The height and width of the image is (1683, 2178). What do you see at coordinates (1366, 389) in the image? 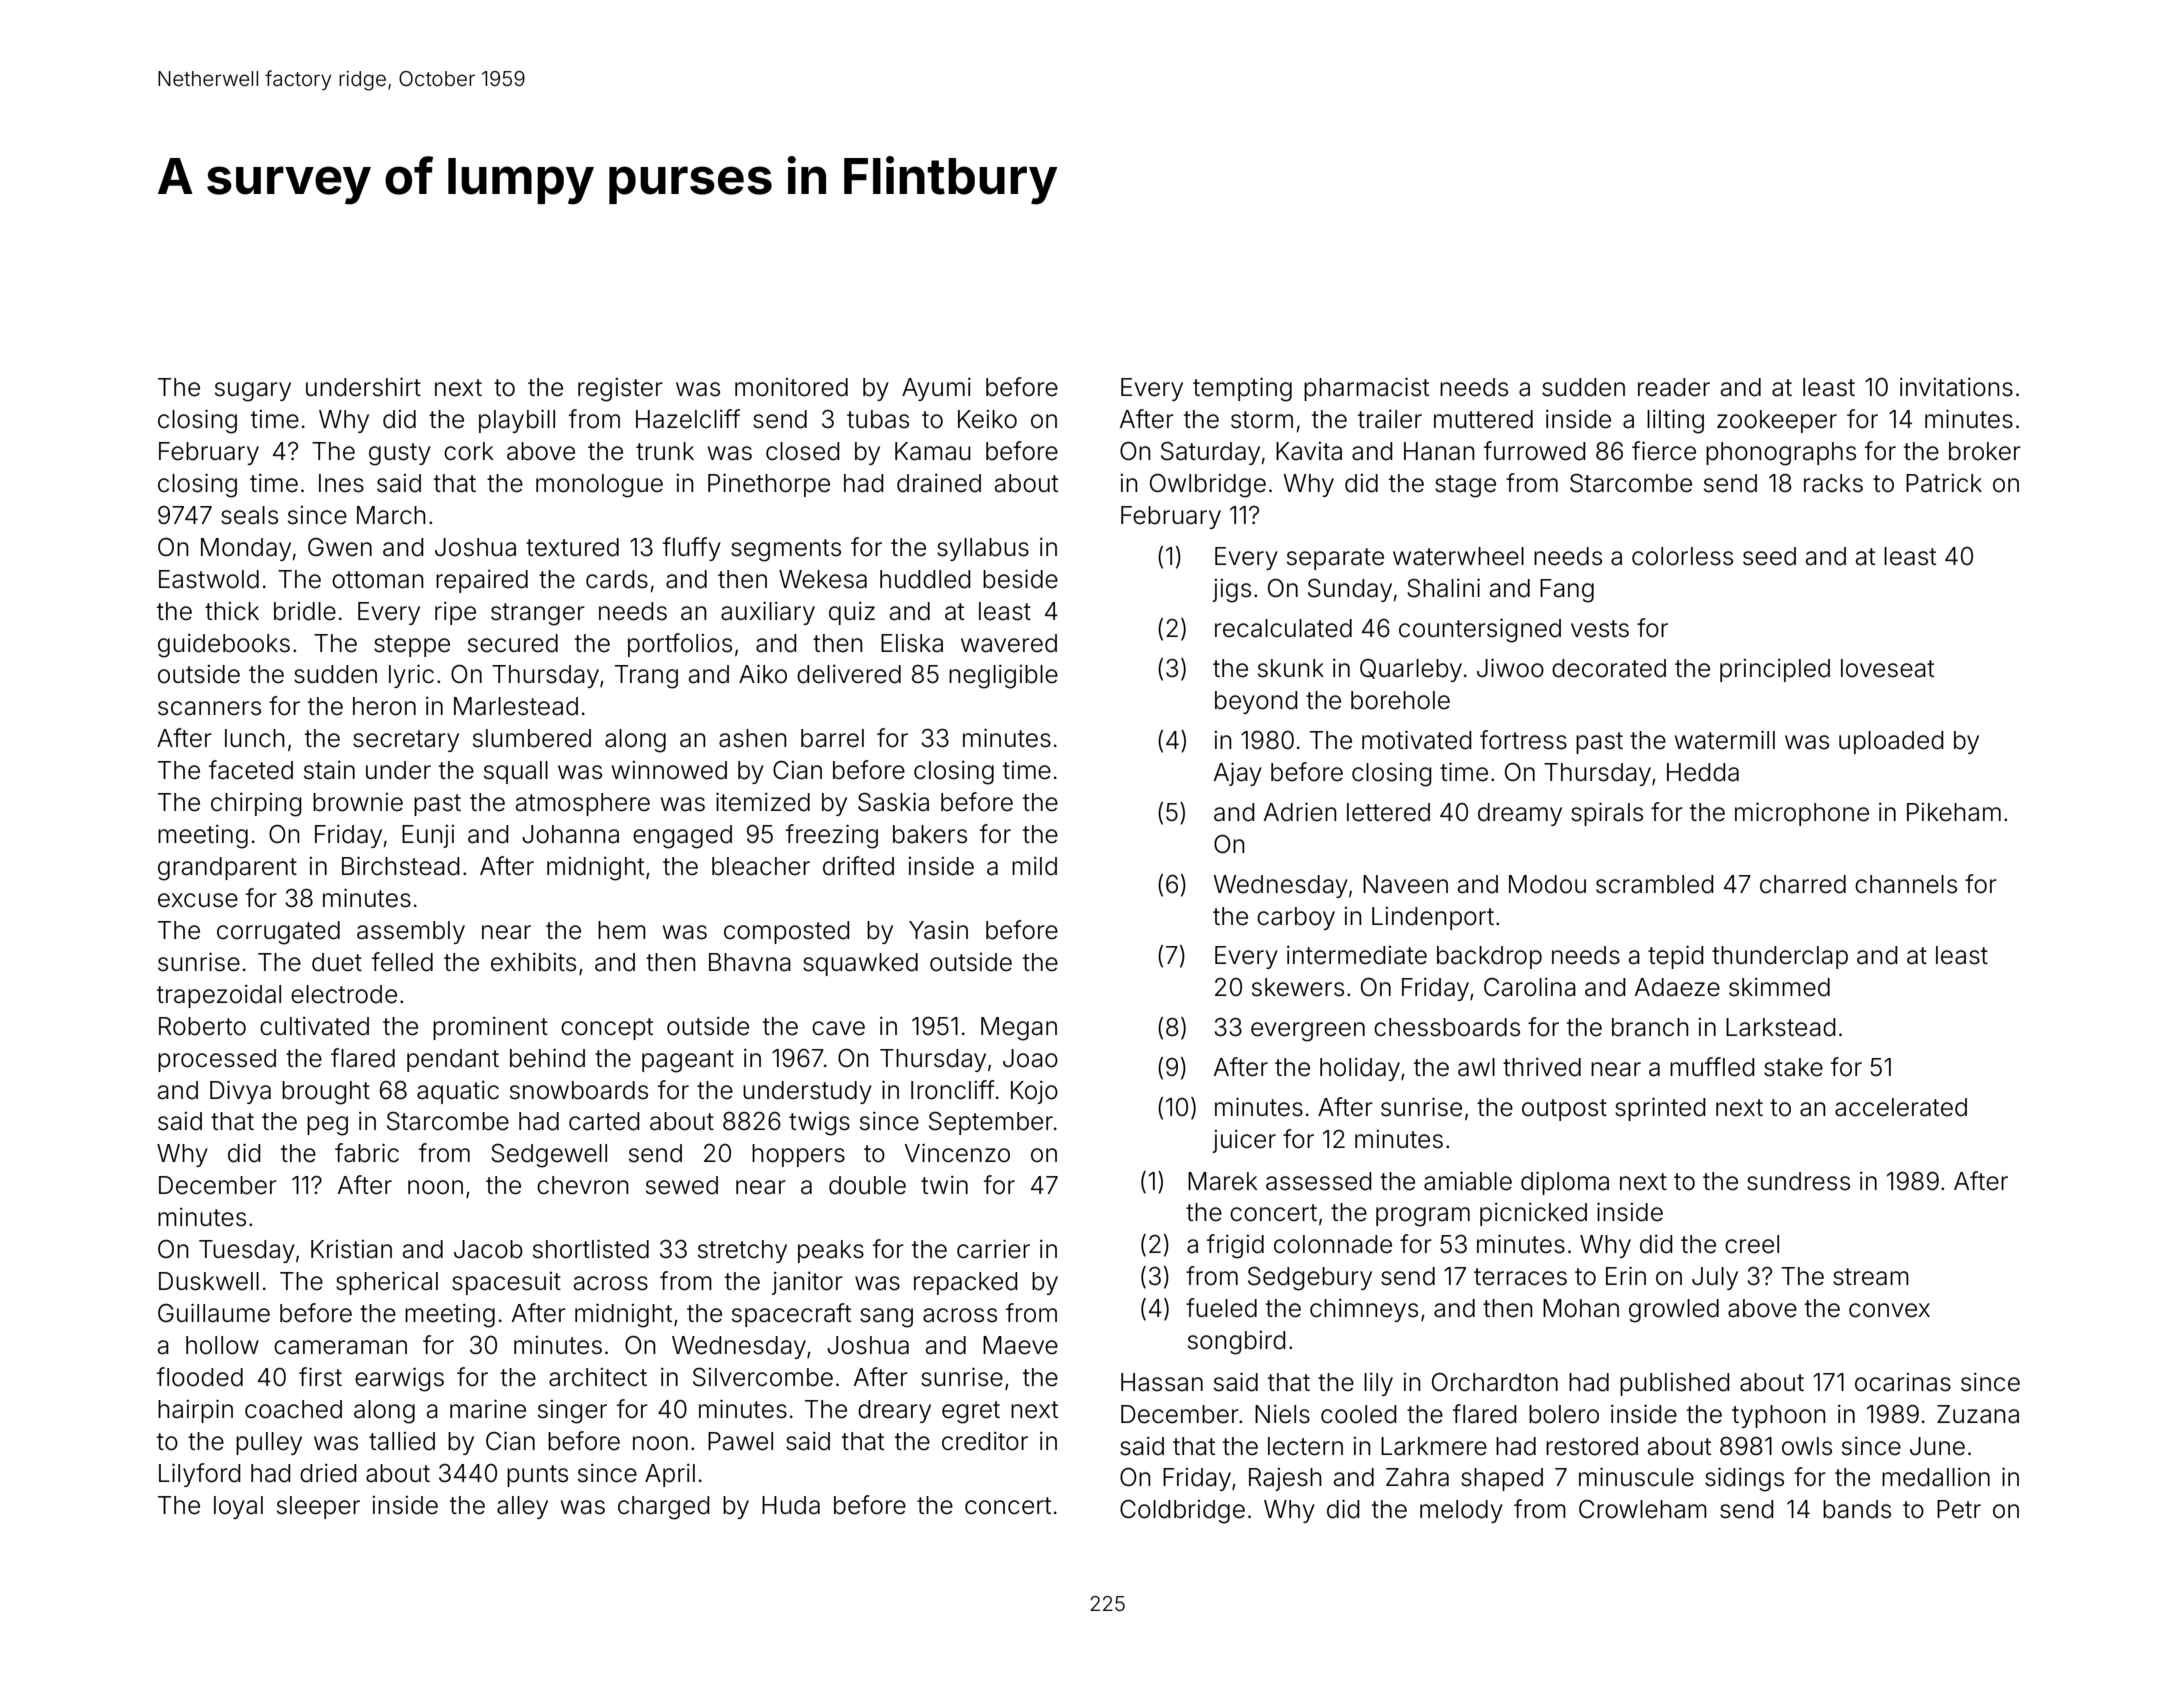
I see `pharmacist` at bounding box center [1366, 389].
